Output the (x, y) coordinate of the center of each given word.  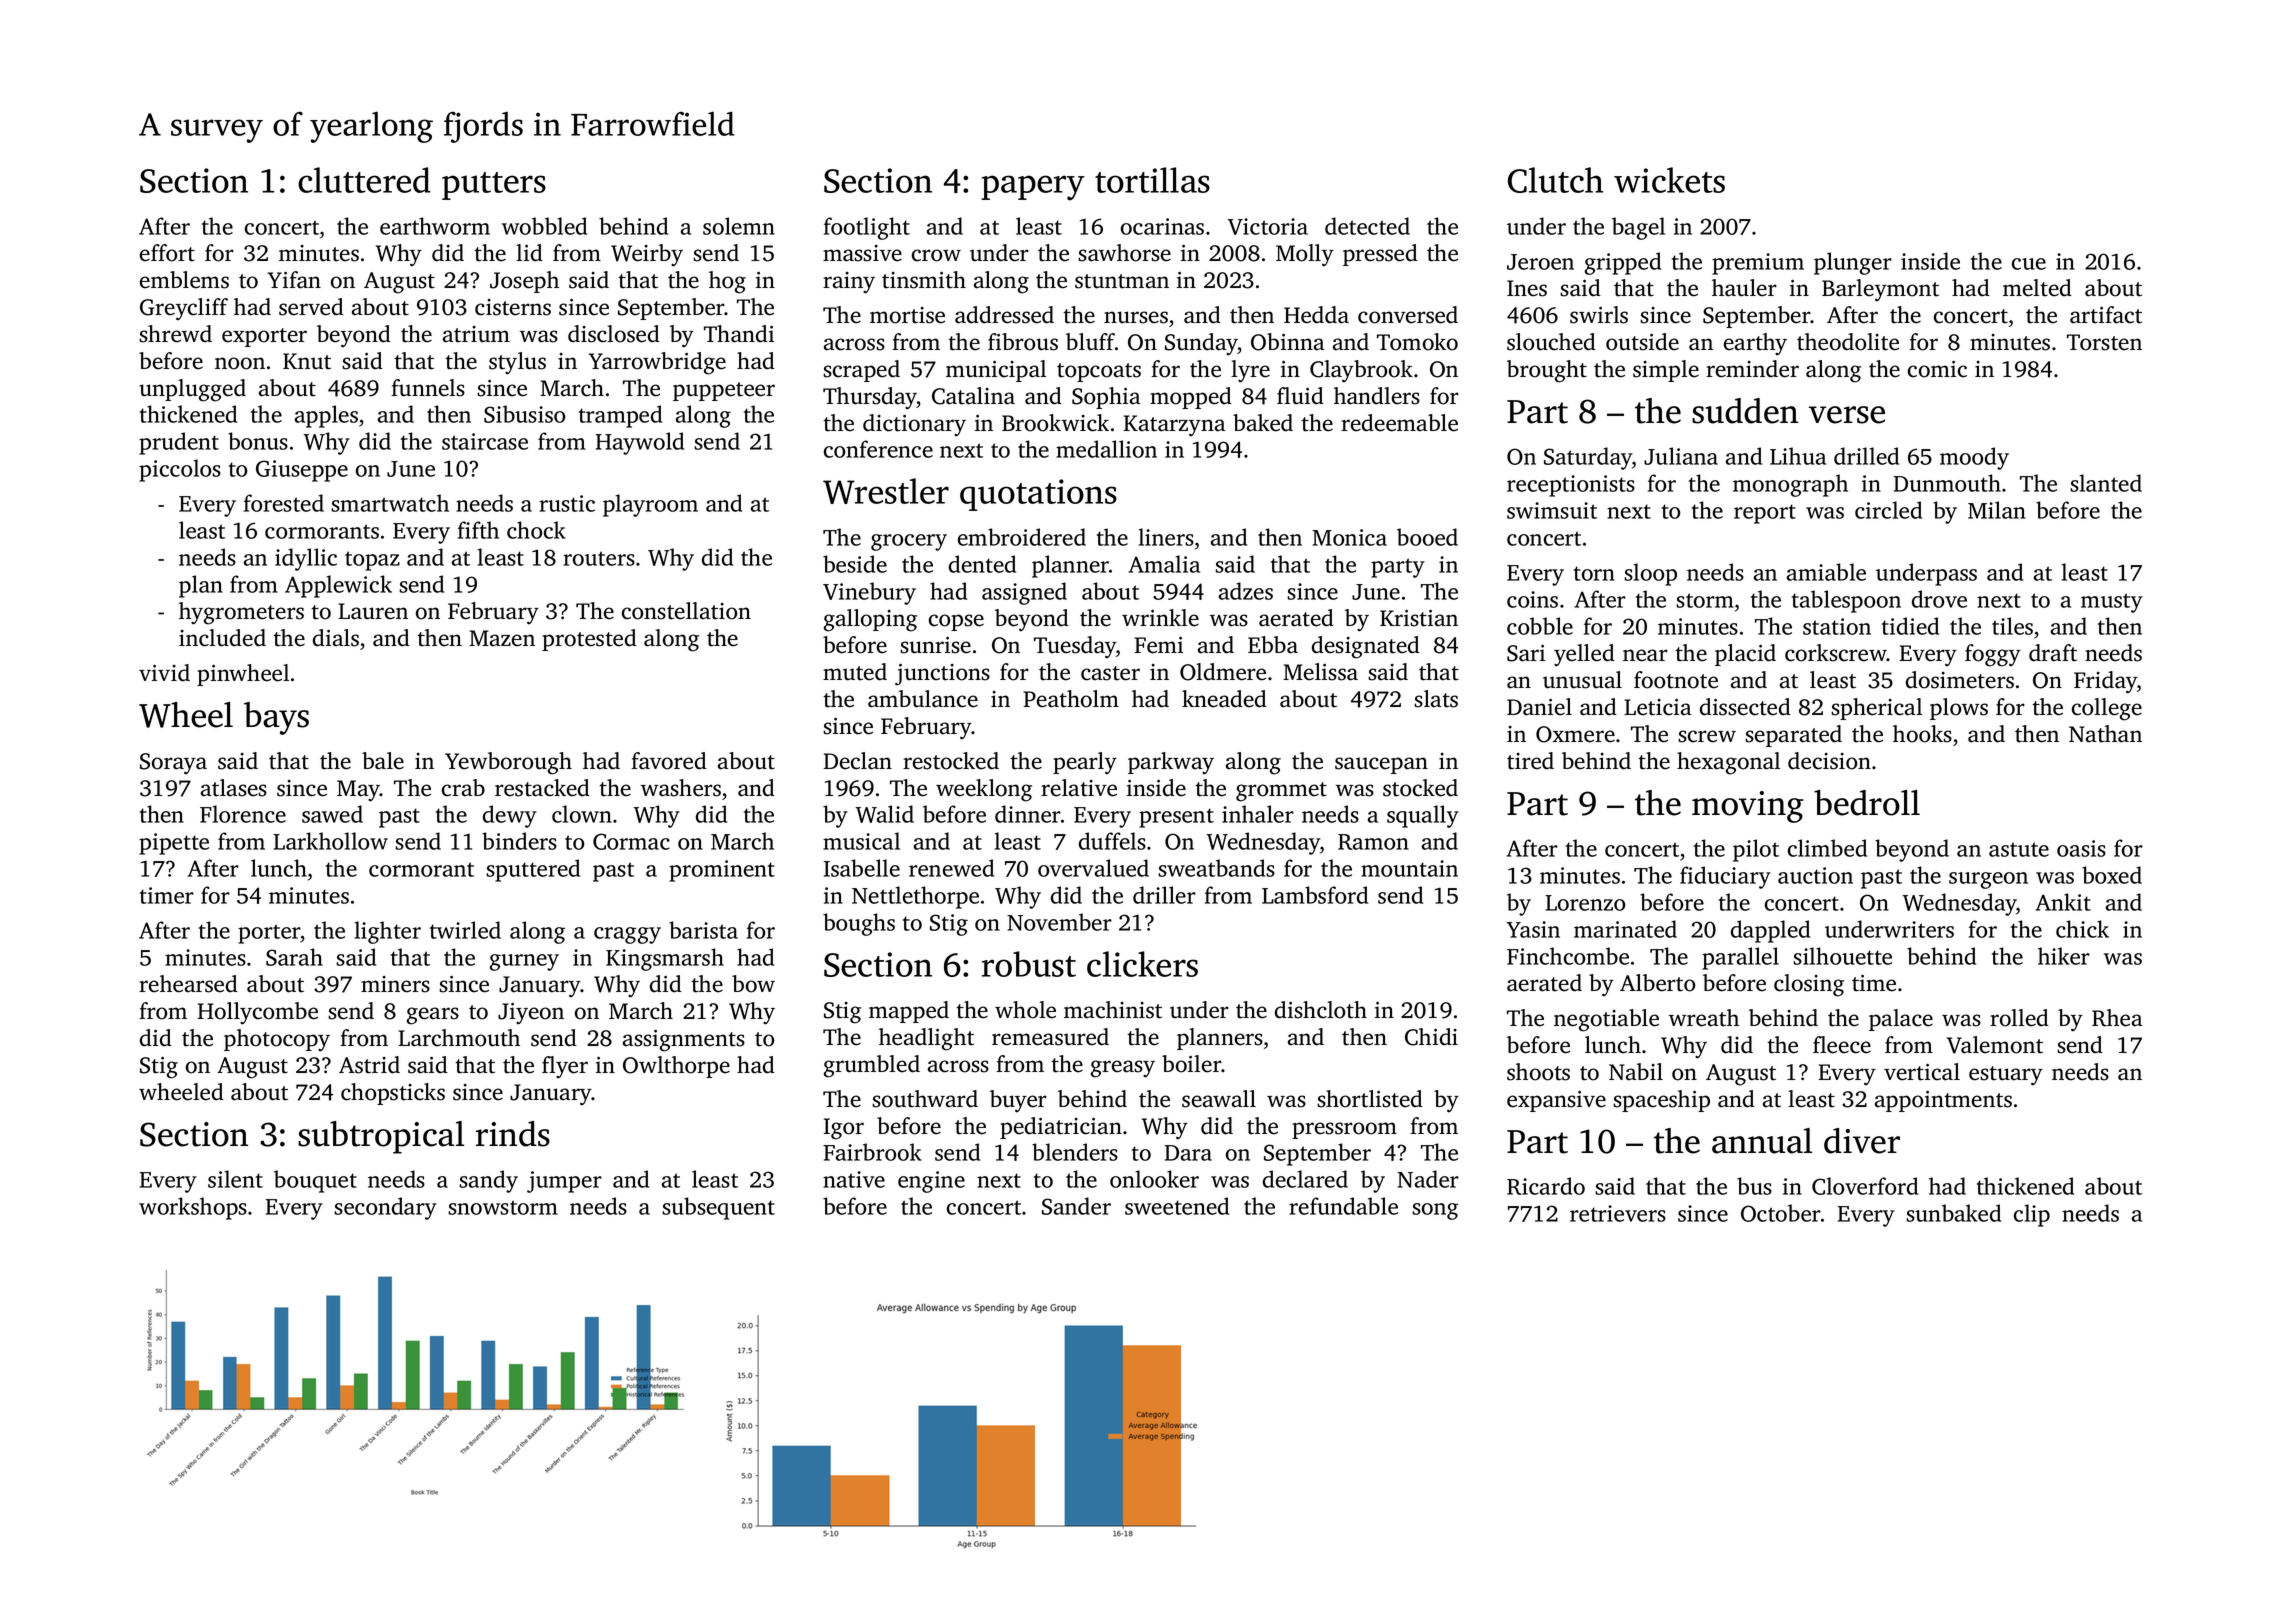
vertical (1922, 1072)
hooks (1922, 734)
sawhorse (1124, 253)
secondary (385, 1208)
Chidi (1431, 1037)
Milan (1997, 510)
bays (276, 718)
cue (2029, 264)
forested (284, 503)
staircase (485, 441)
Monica (1349, 537)
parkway (1171, 763)
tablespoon (1846, 601)
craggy (627, 935)
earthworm (435, 226)
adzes (1246, 591)
